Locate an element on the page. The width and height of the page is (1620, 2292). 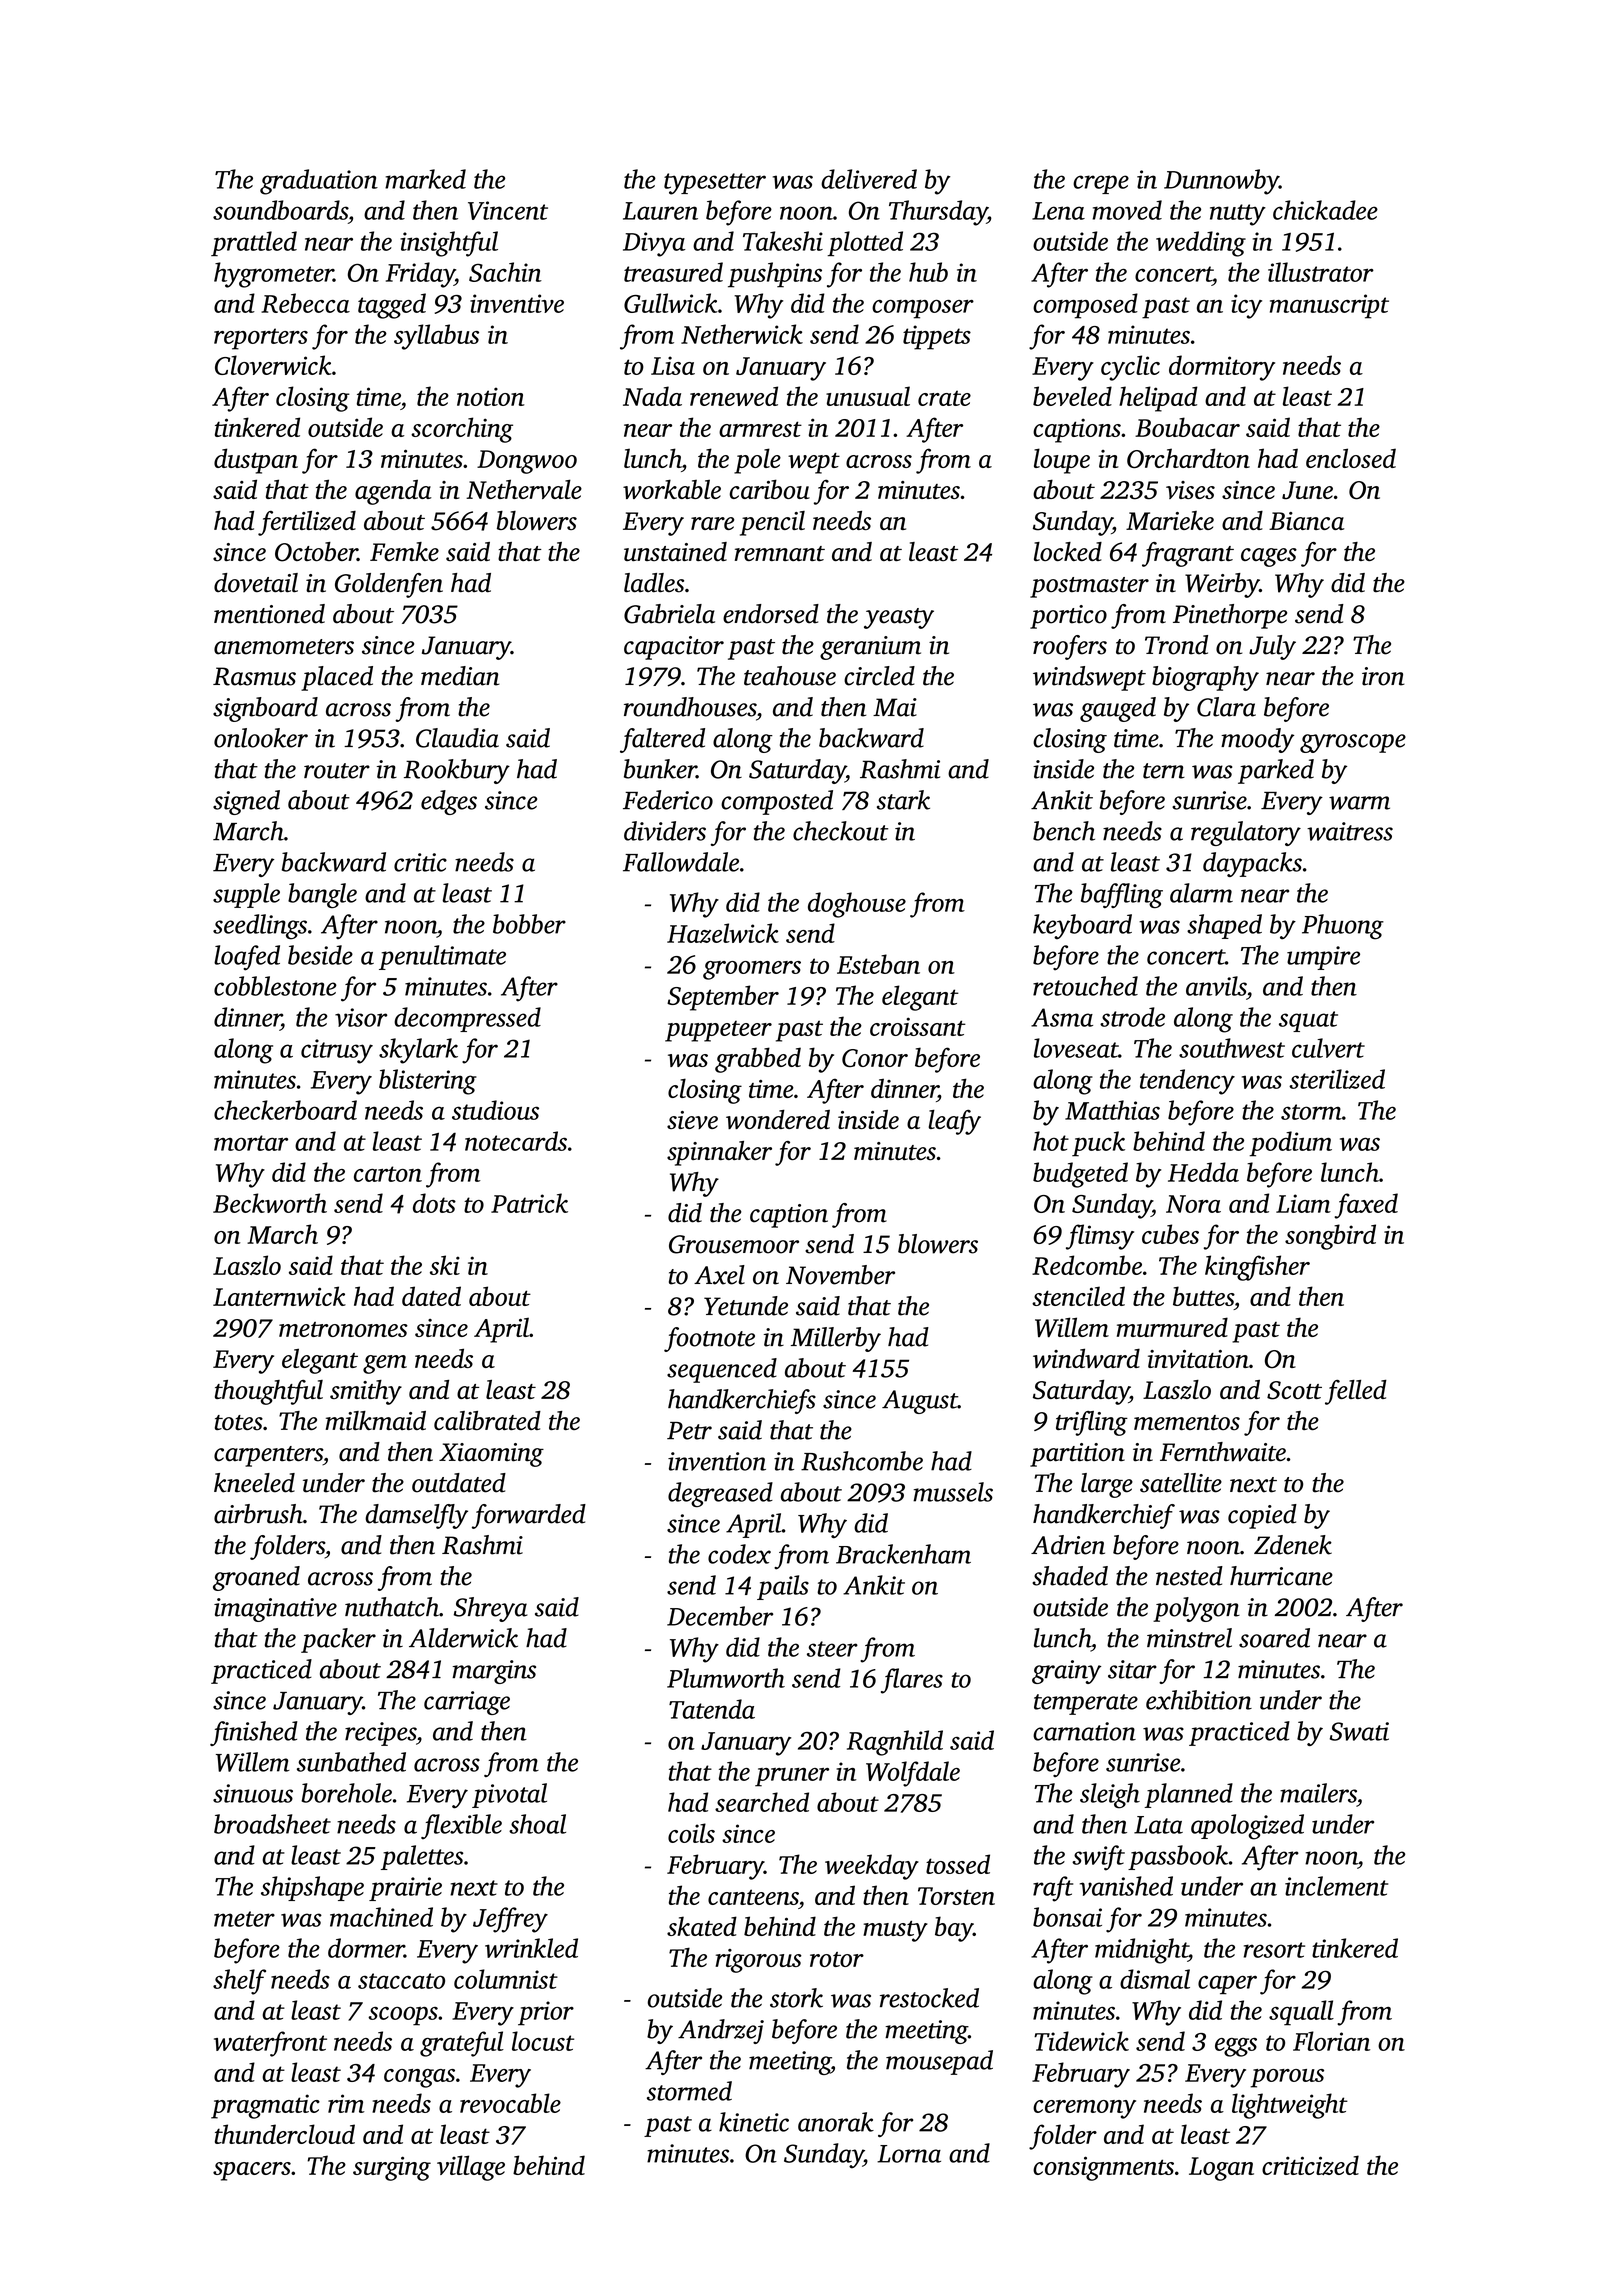
enclosed is located at coordinates (1351, 458).
